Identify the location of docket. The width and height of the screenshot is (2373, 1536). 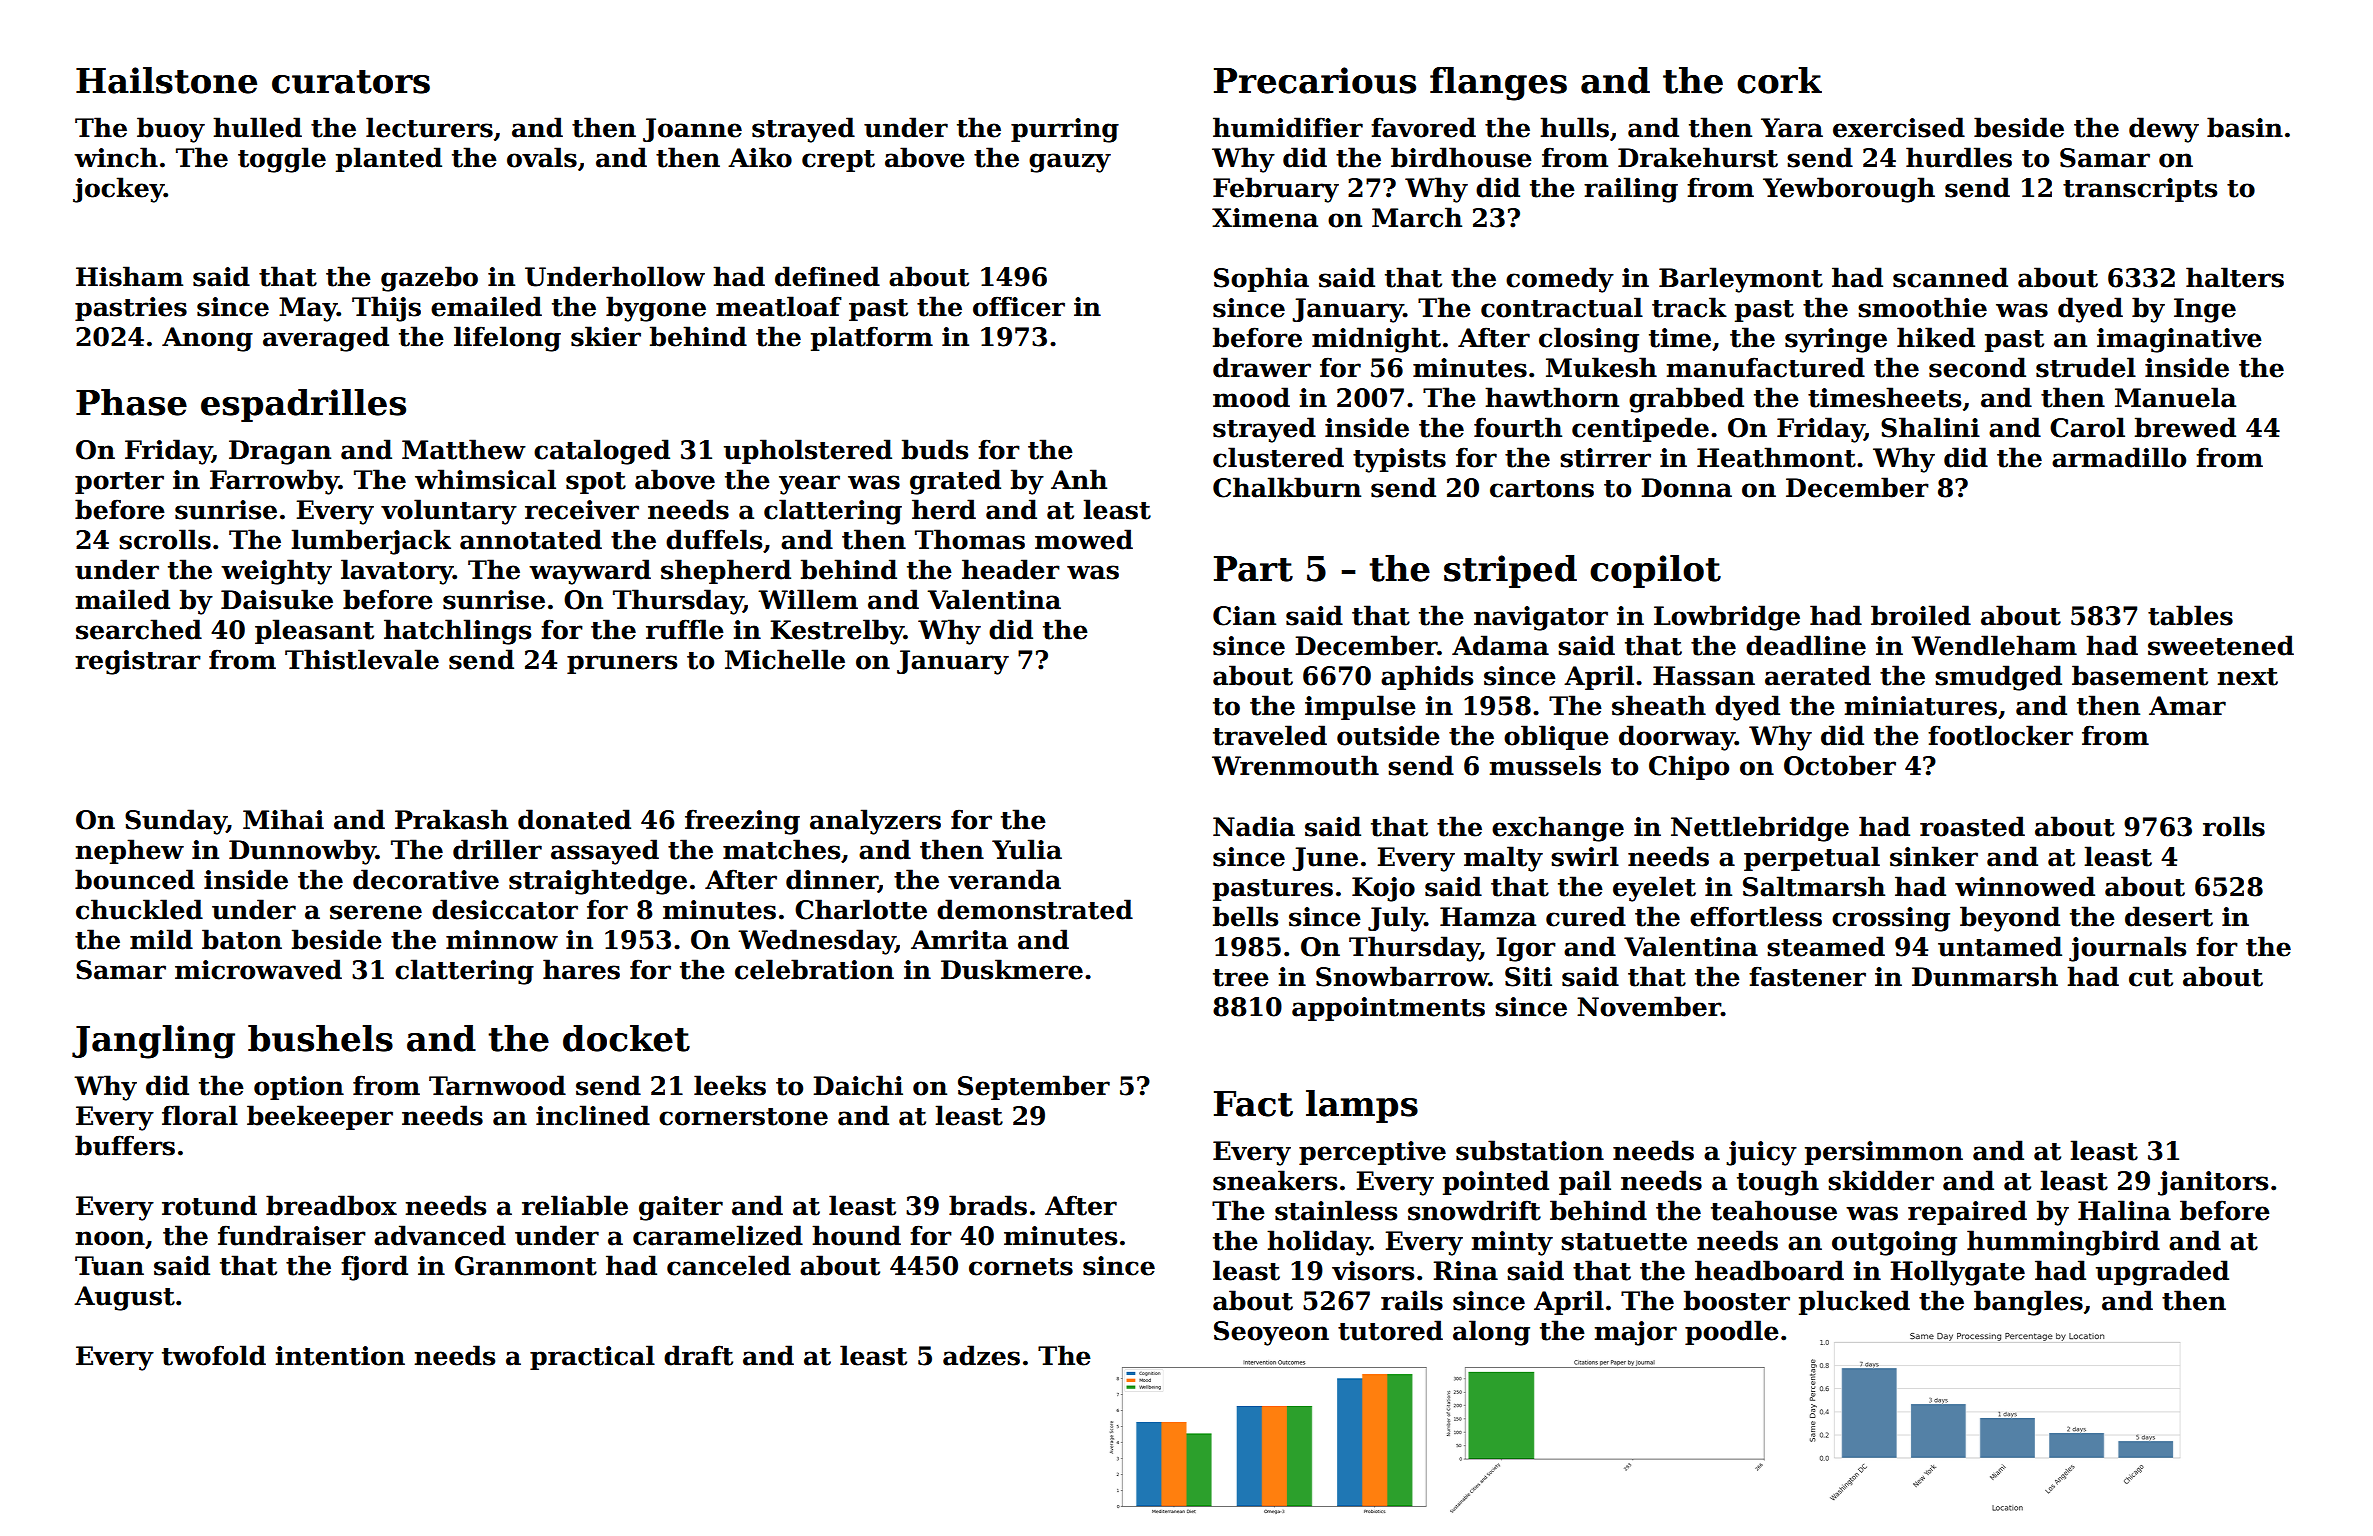
(626, 1038).
